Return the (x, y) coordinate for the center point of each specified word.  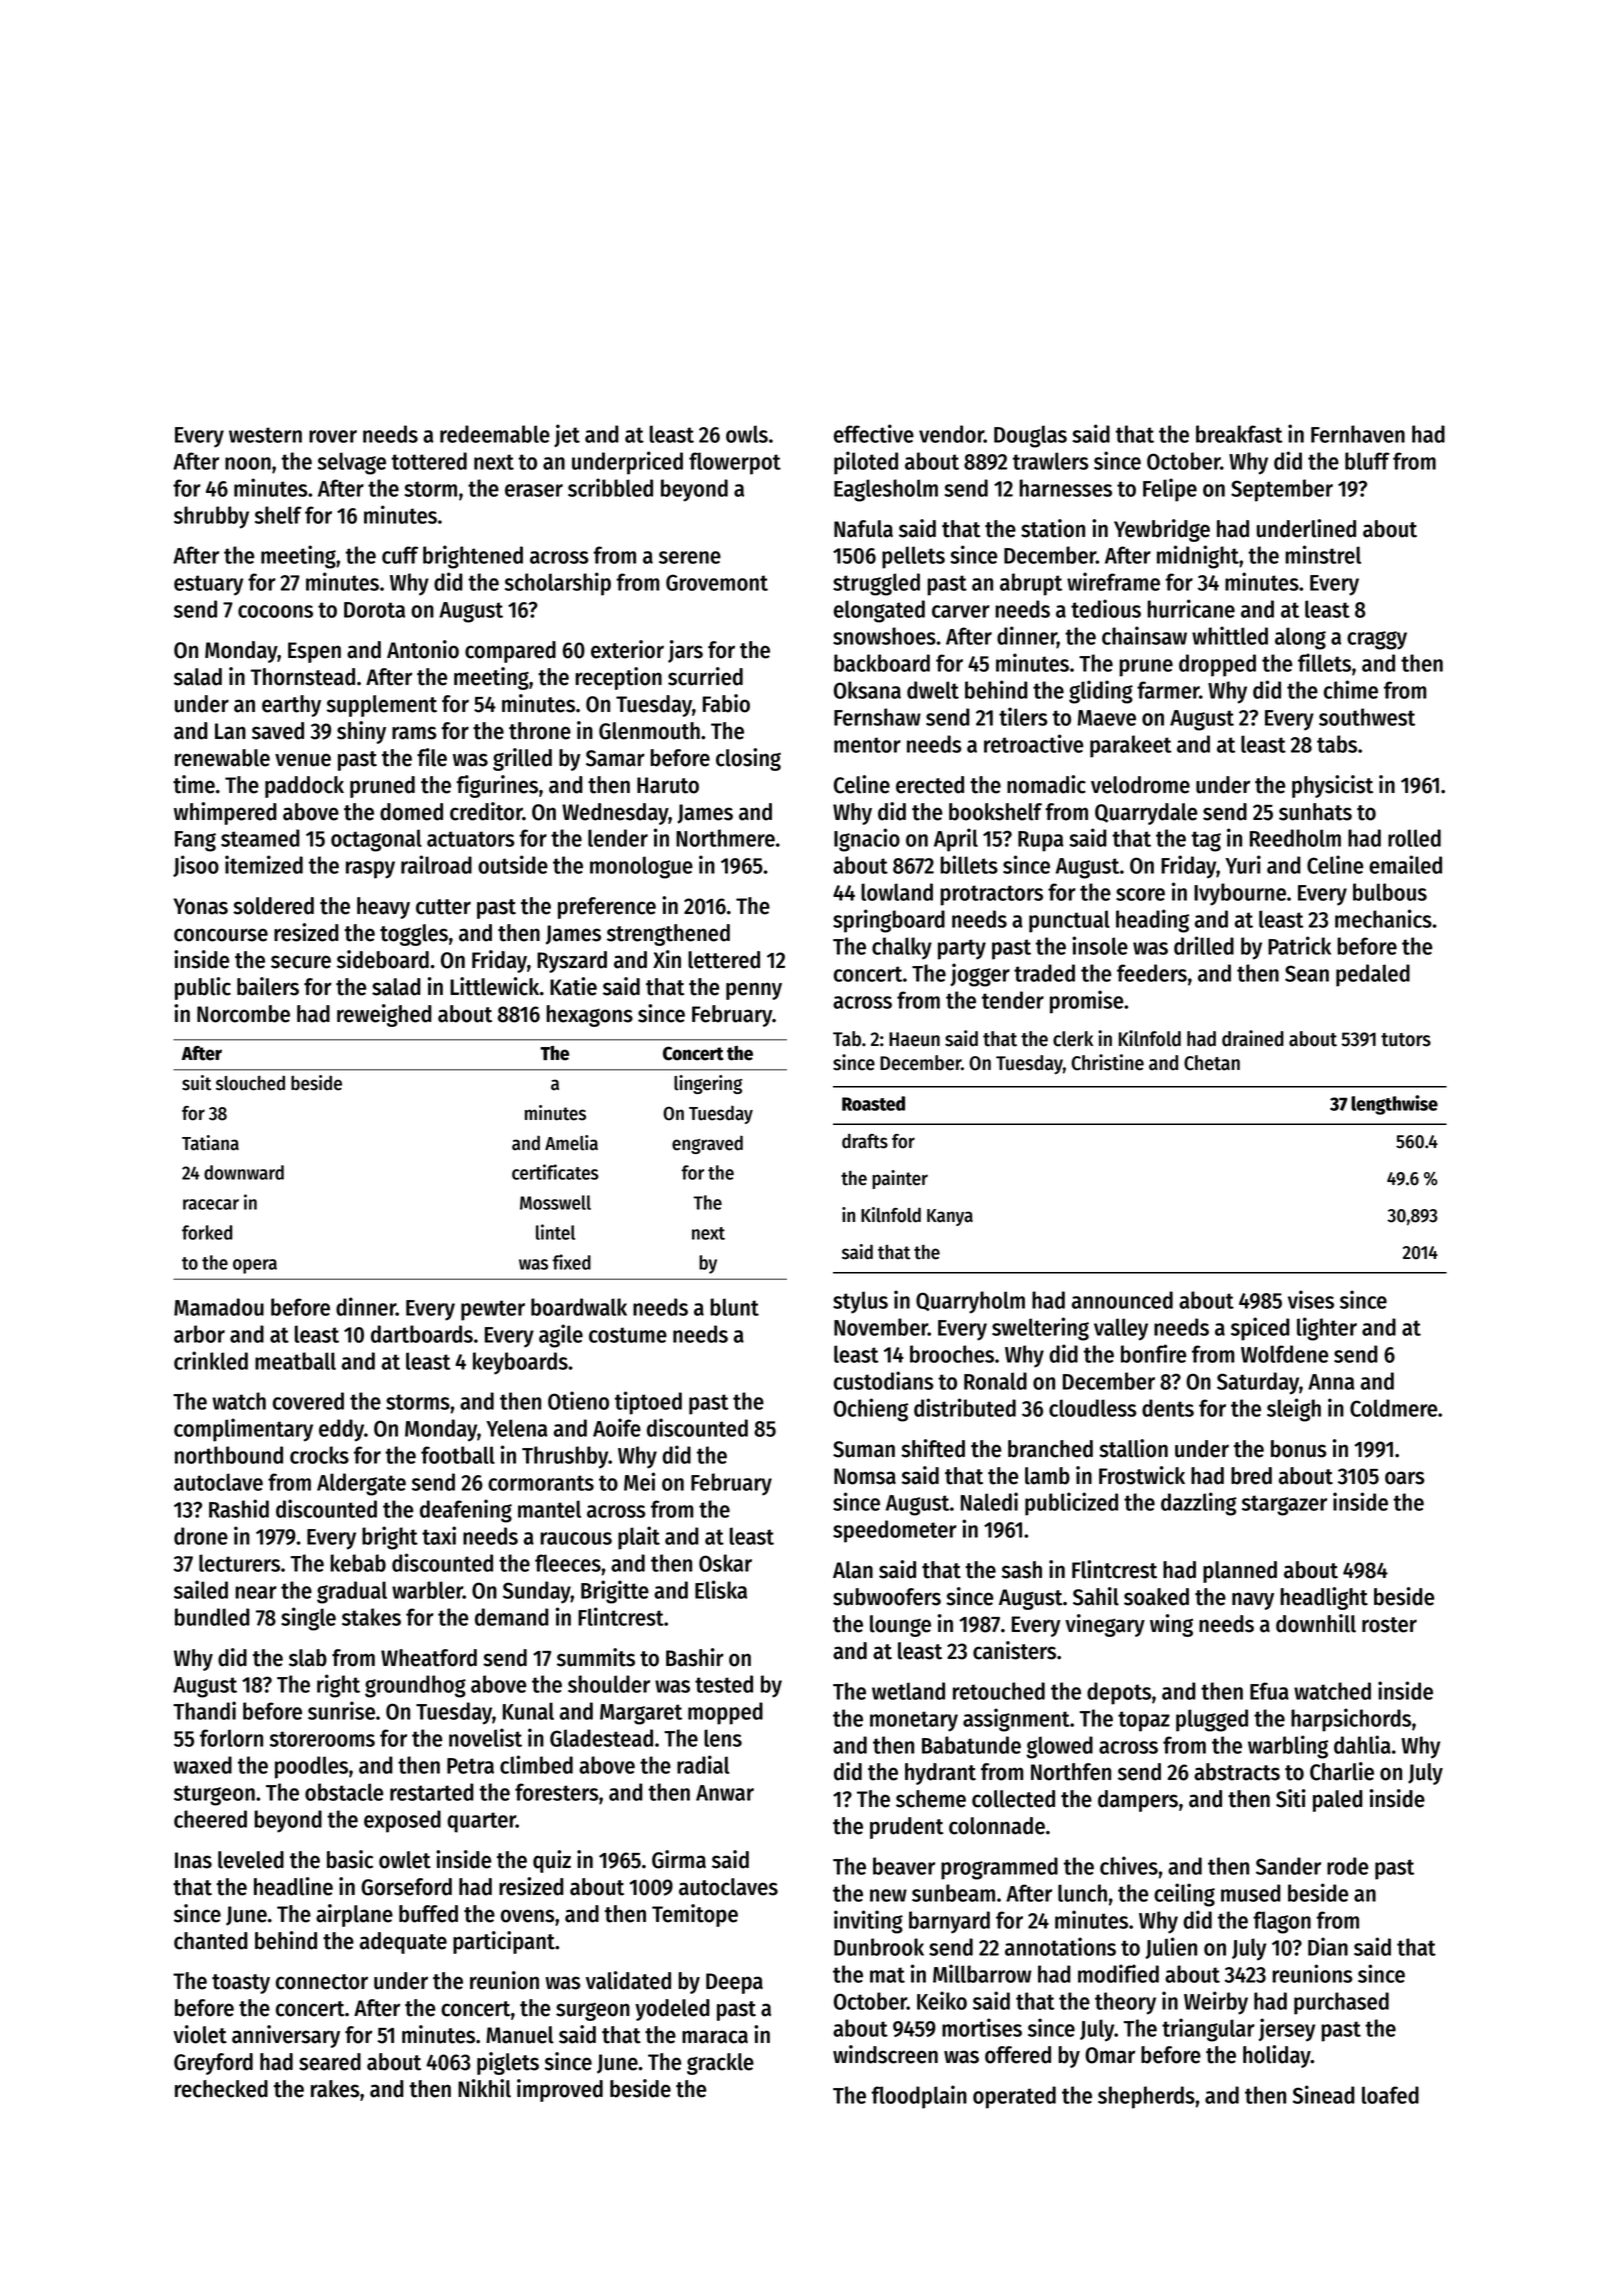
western (265, 435)
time (194, 784)
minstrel (1323, 554)
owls (747, 434)
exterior (627, 649)
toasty (241, 1984)
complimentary (243, 1430)
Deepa (734, 1983)
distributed (965, 1407)
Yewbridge (1162, 530)
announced (1122, 1300)
